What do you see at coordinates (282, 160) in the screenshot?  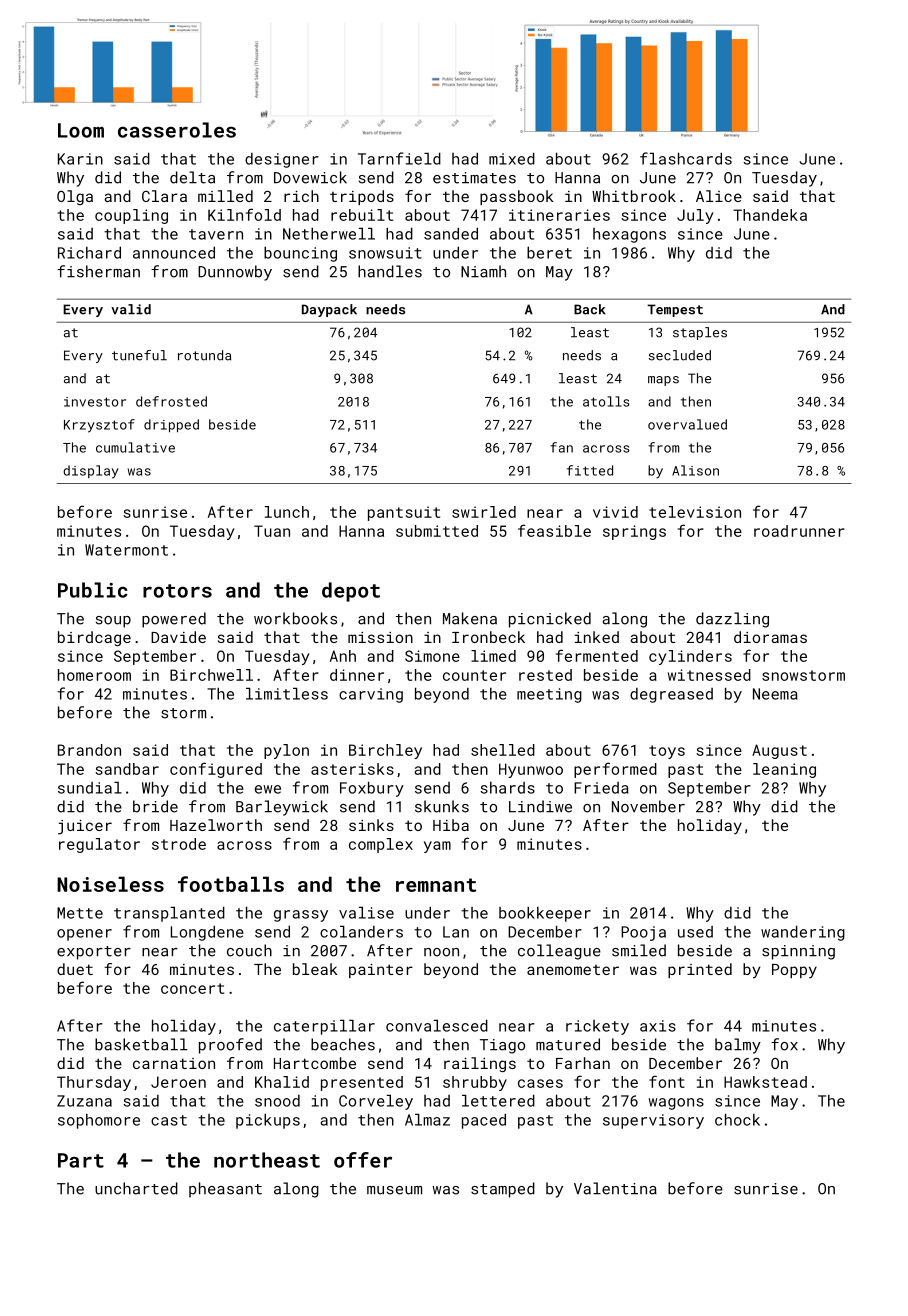 I see `designer` at bounding box center [282, 160].
